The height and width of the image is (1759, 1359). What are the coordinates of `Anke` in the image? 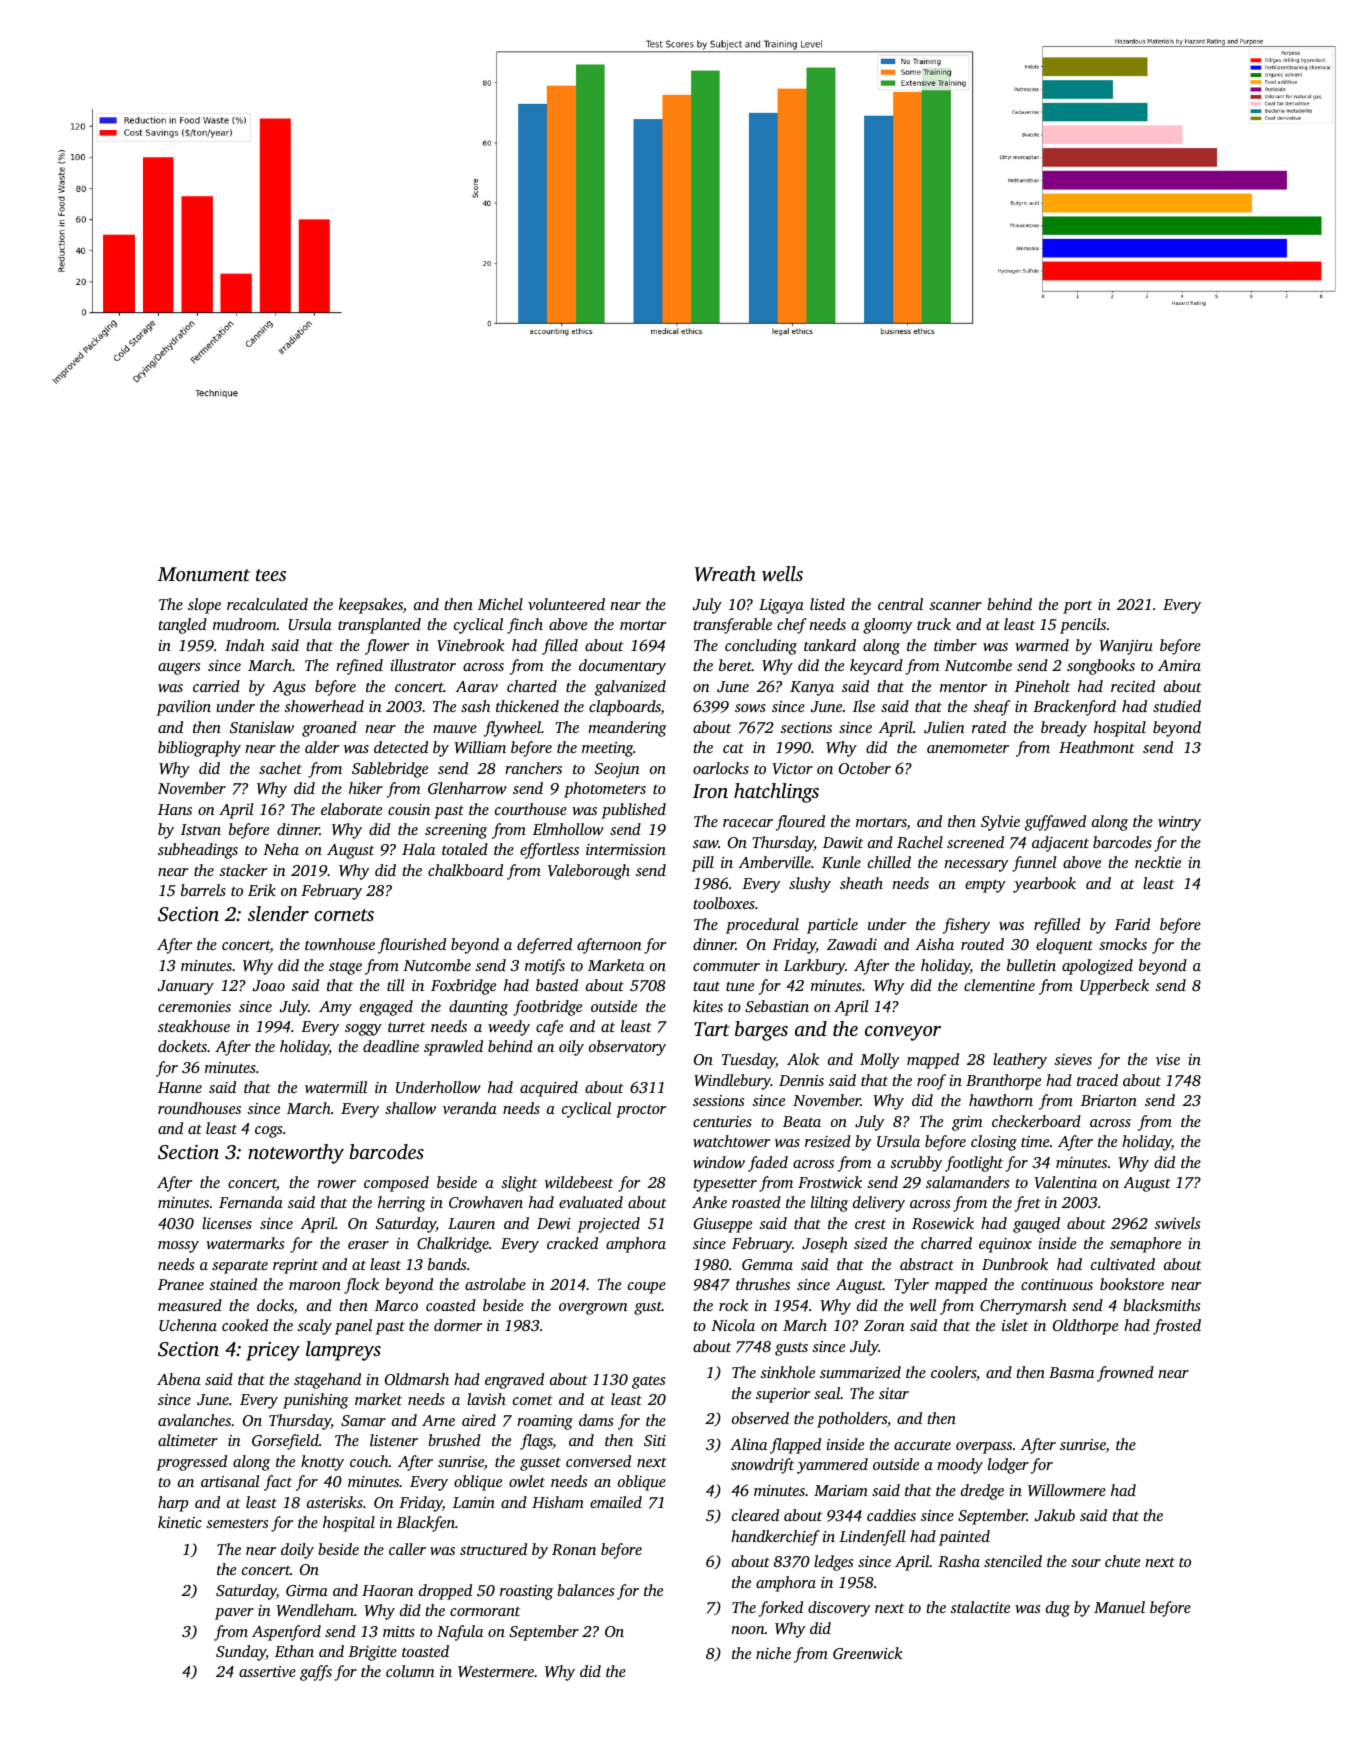 It's located at (709, 1202).
